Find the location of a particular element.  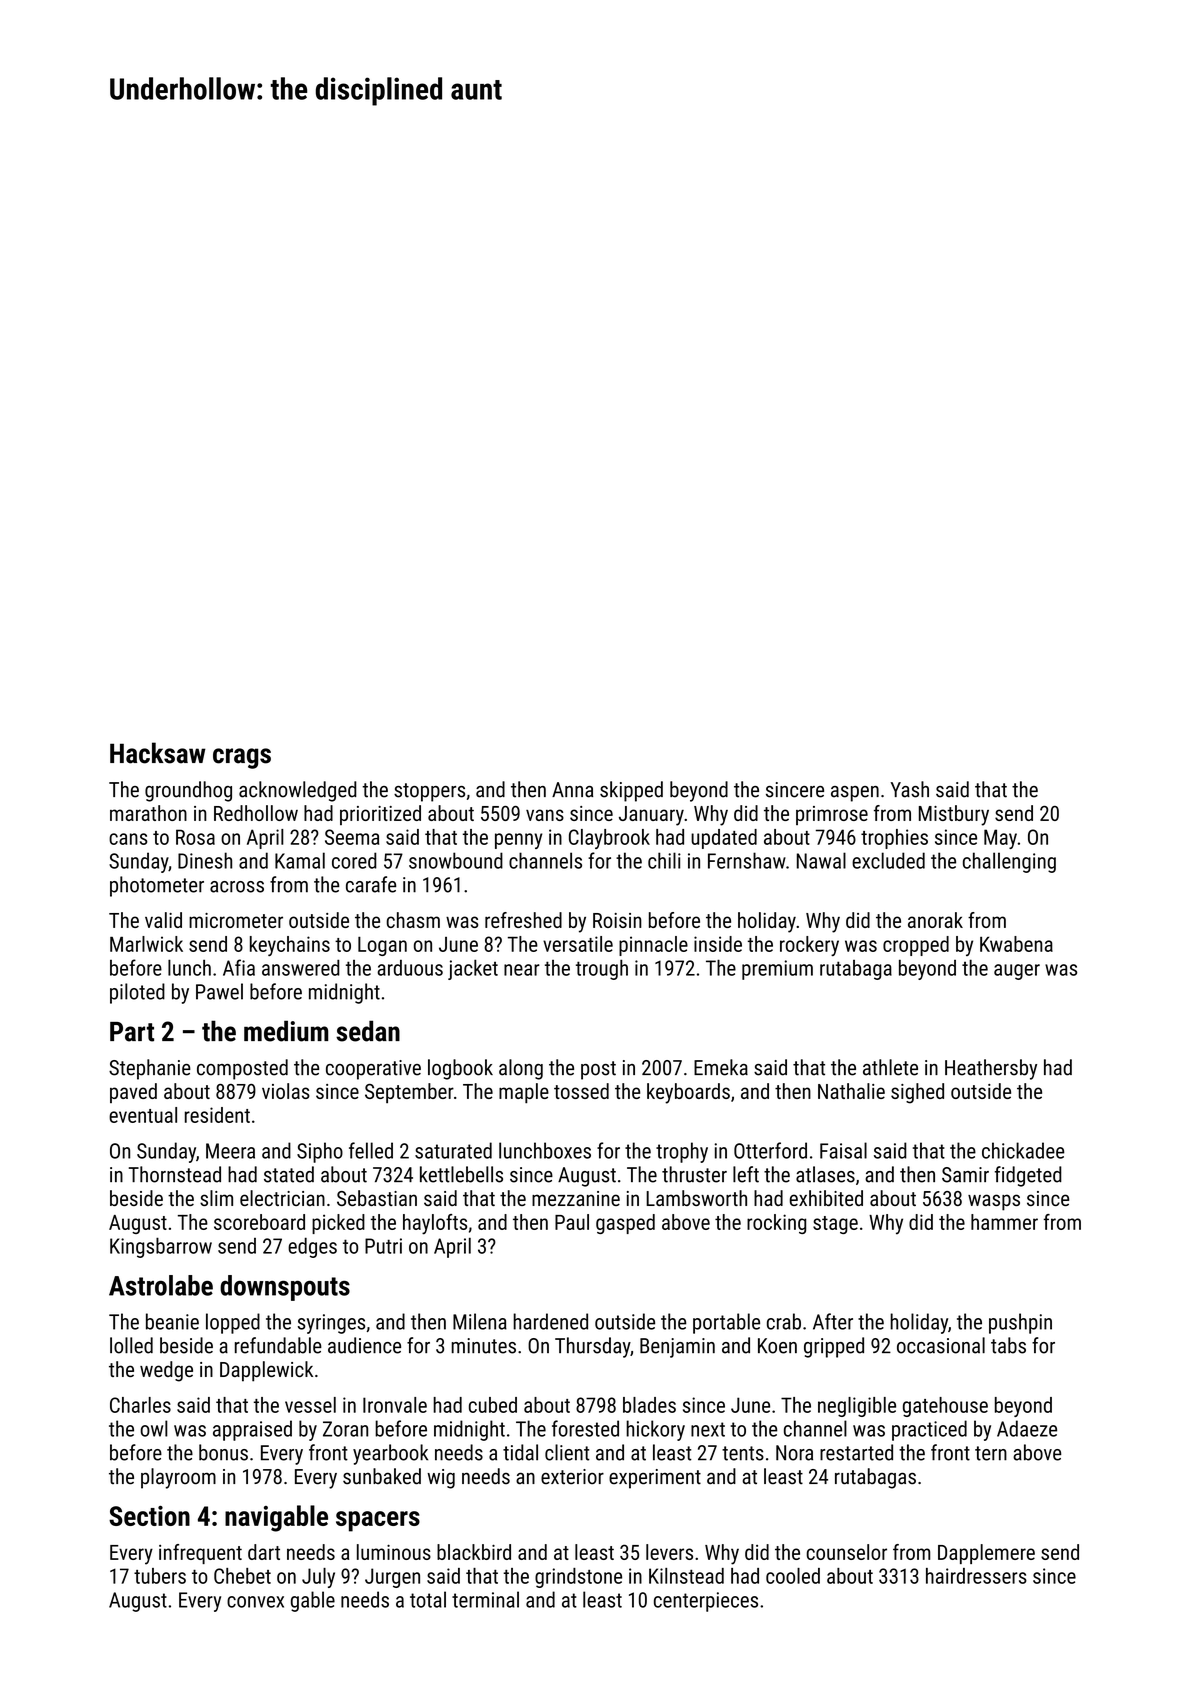

convex is located at coordinates (255, 1602).
